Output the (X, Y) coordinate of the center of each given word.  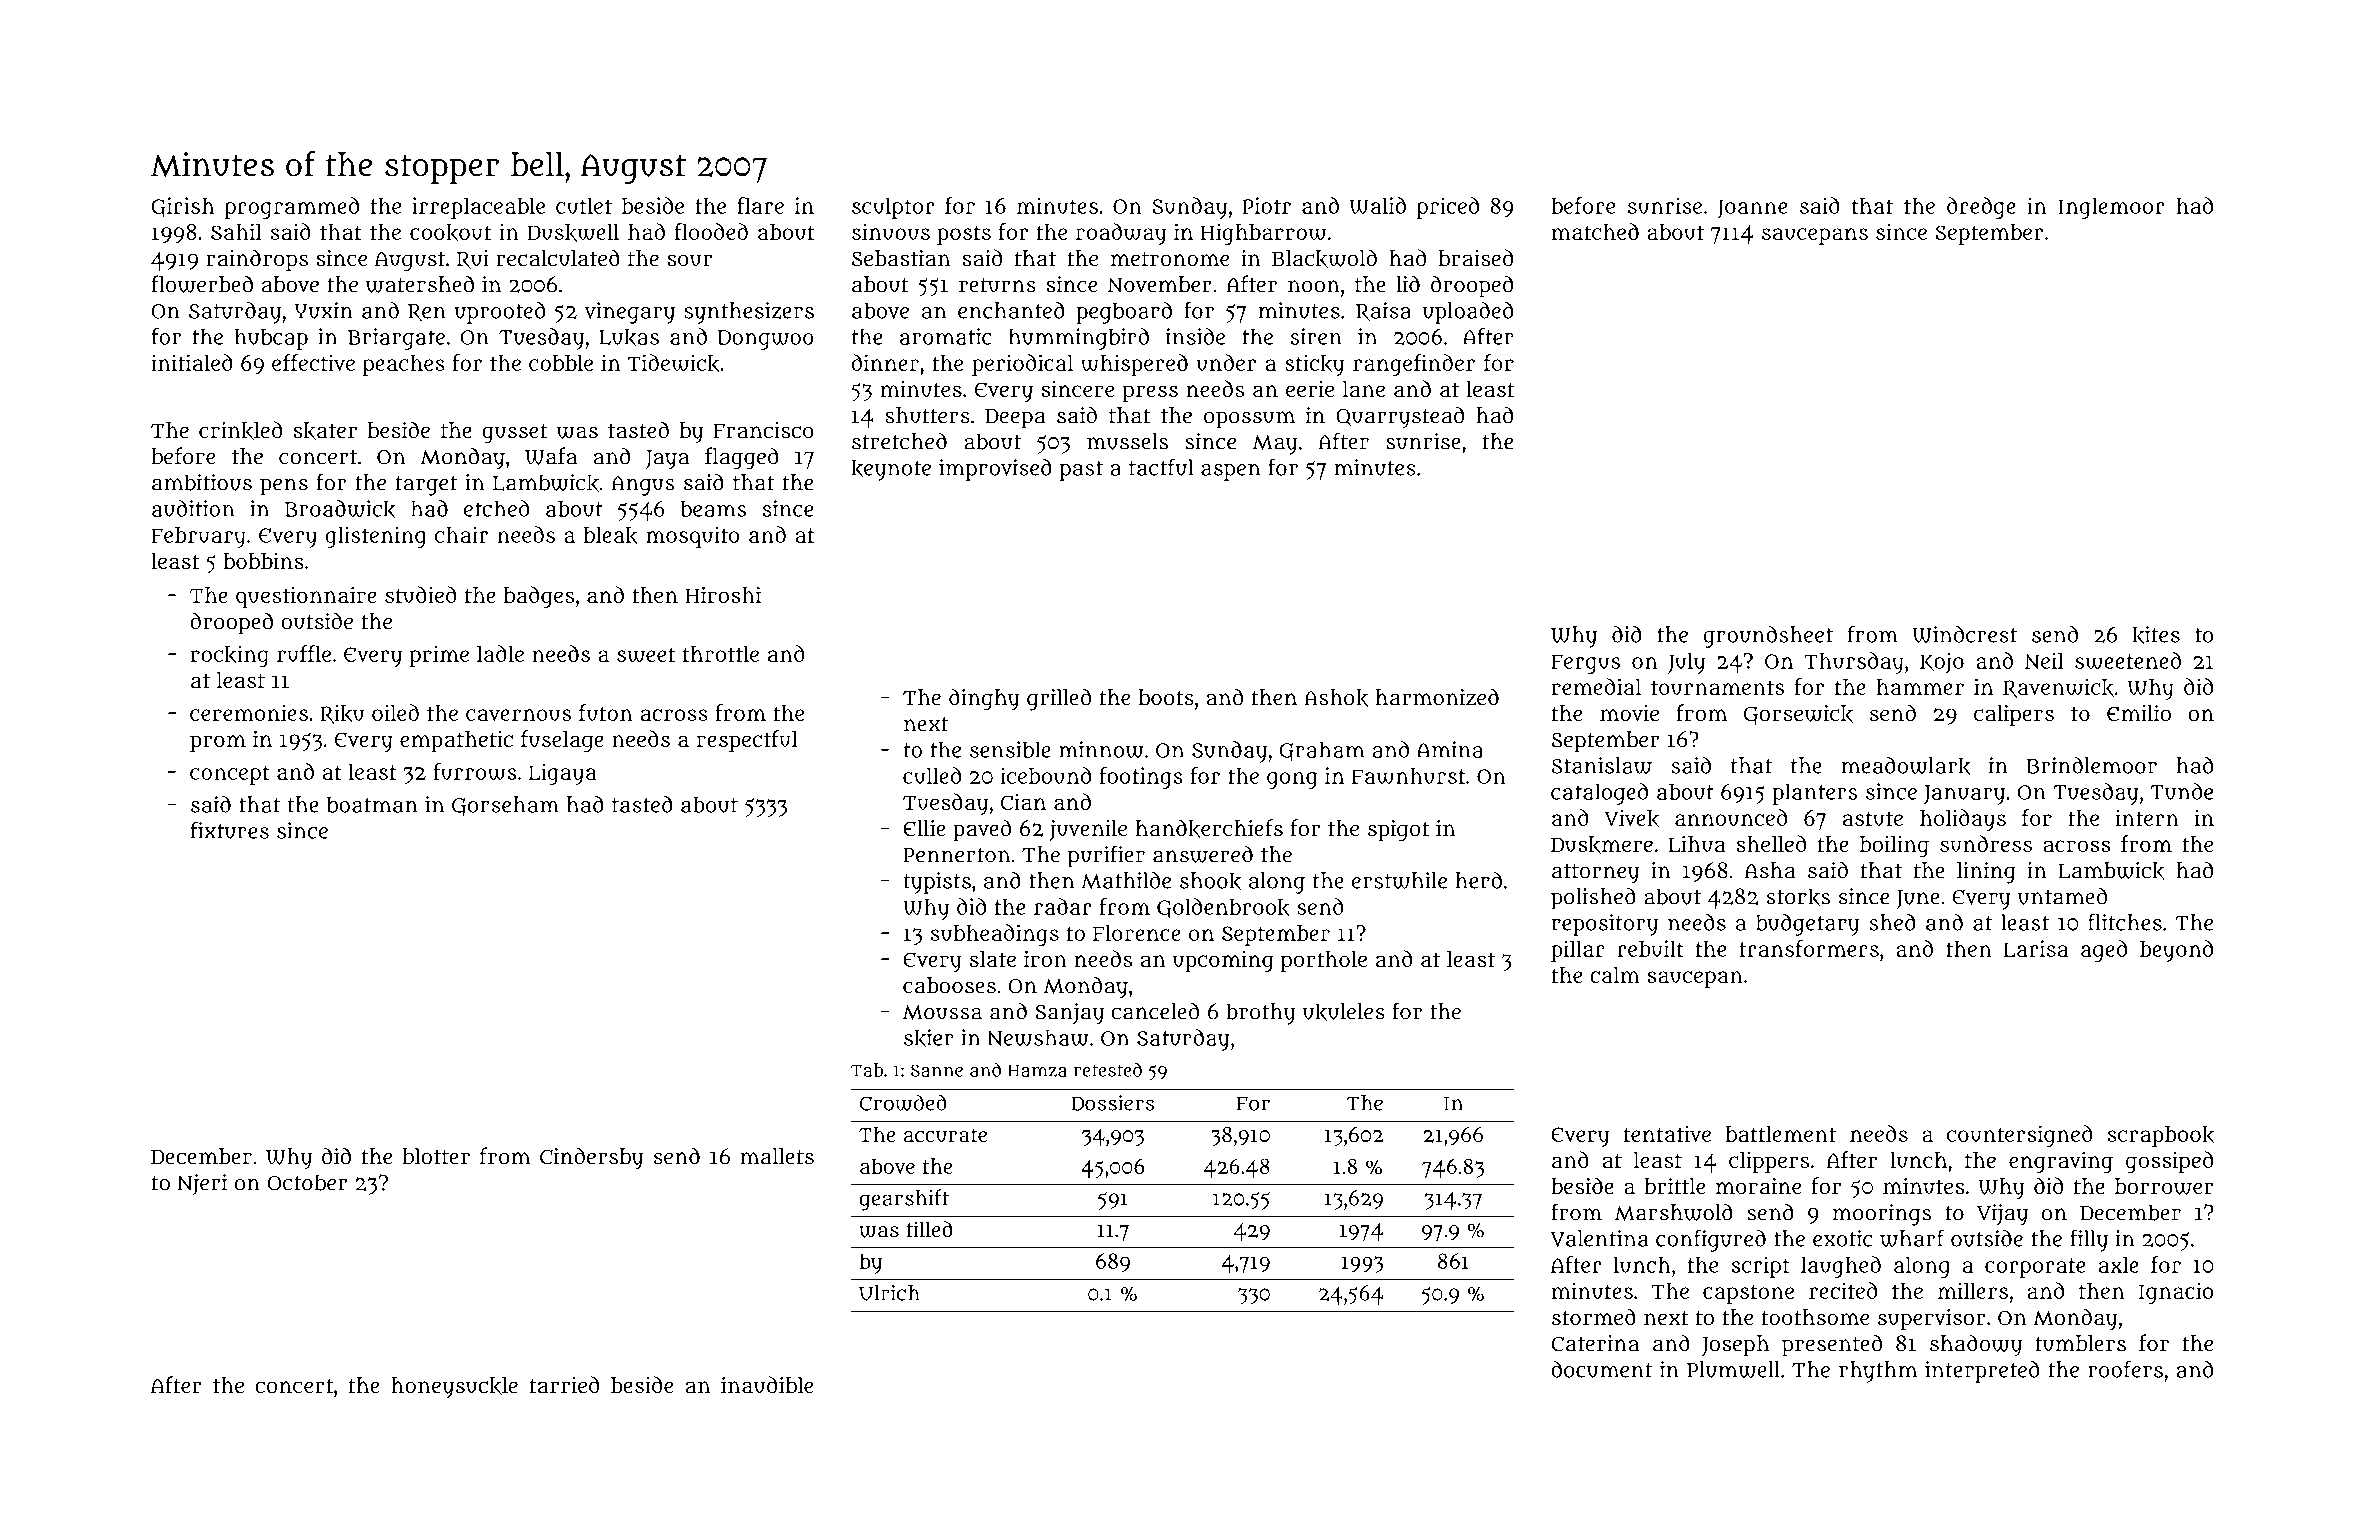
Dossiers (1113, 1103)
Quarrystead (1400, 417)
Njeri (202, 1184)
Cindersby (592, 1158)
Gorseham (505, 806)
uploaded (1467, 313)
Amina (1450, 749)
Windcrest (1965, 634)
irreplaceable (478, 208)
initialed (192, 362)
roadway (1121, 234)
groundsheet (1768, 637)
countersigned (2020, 1136)
